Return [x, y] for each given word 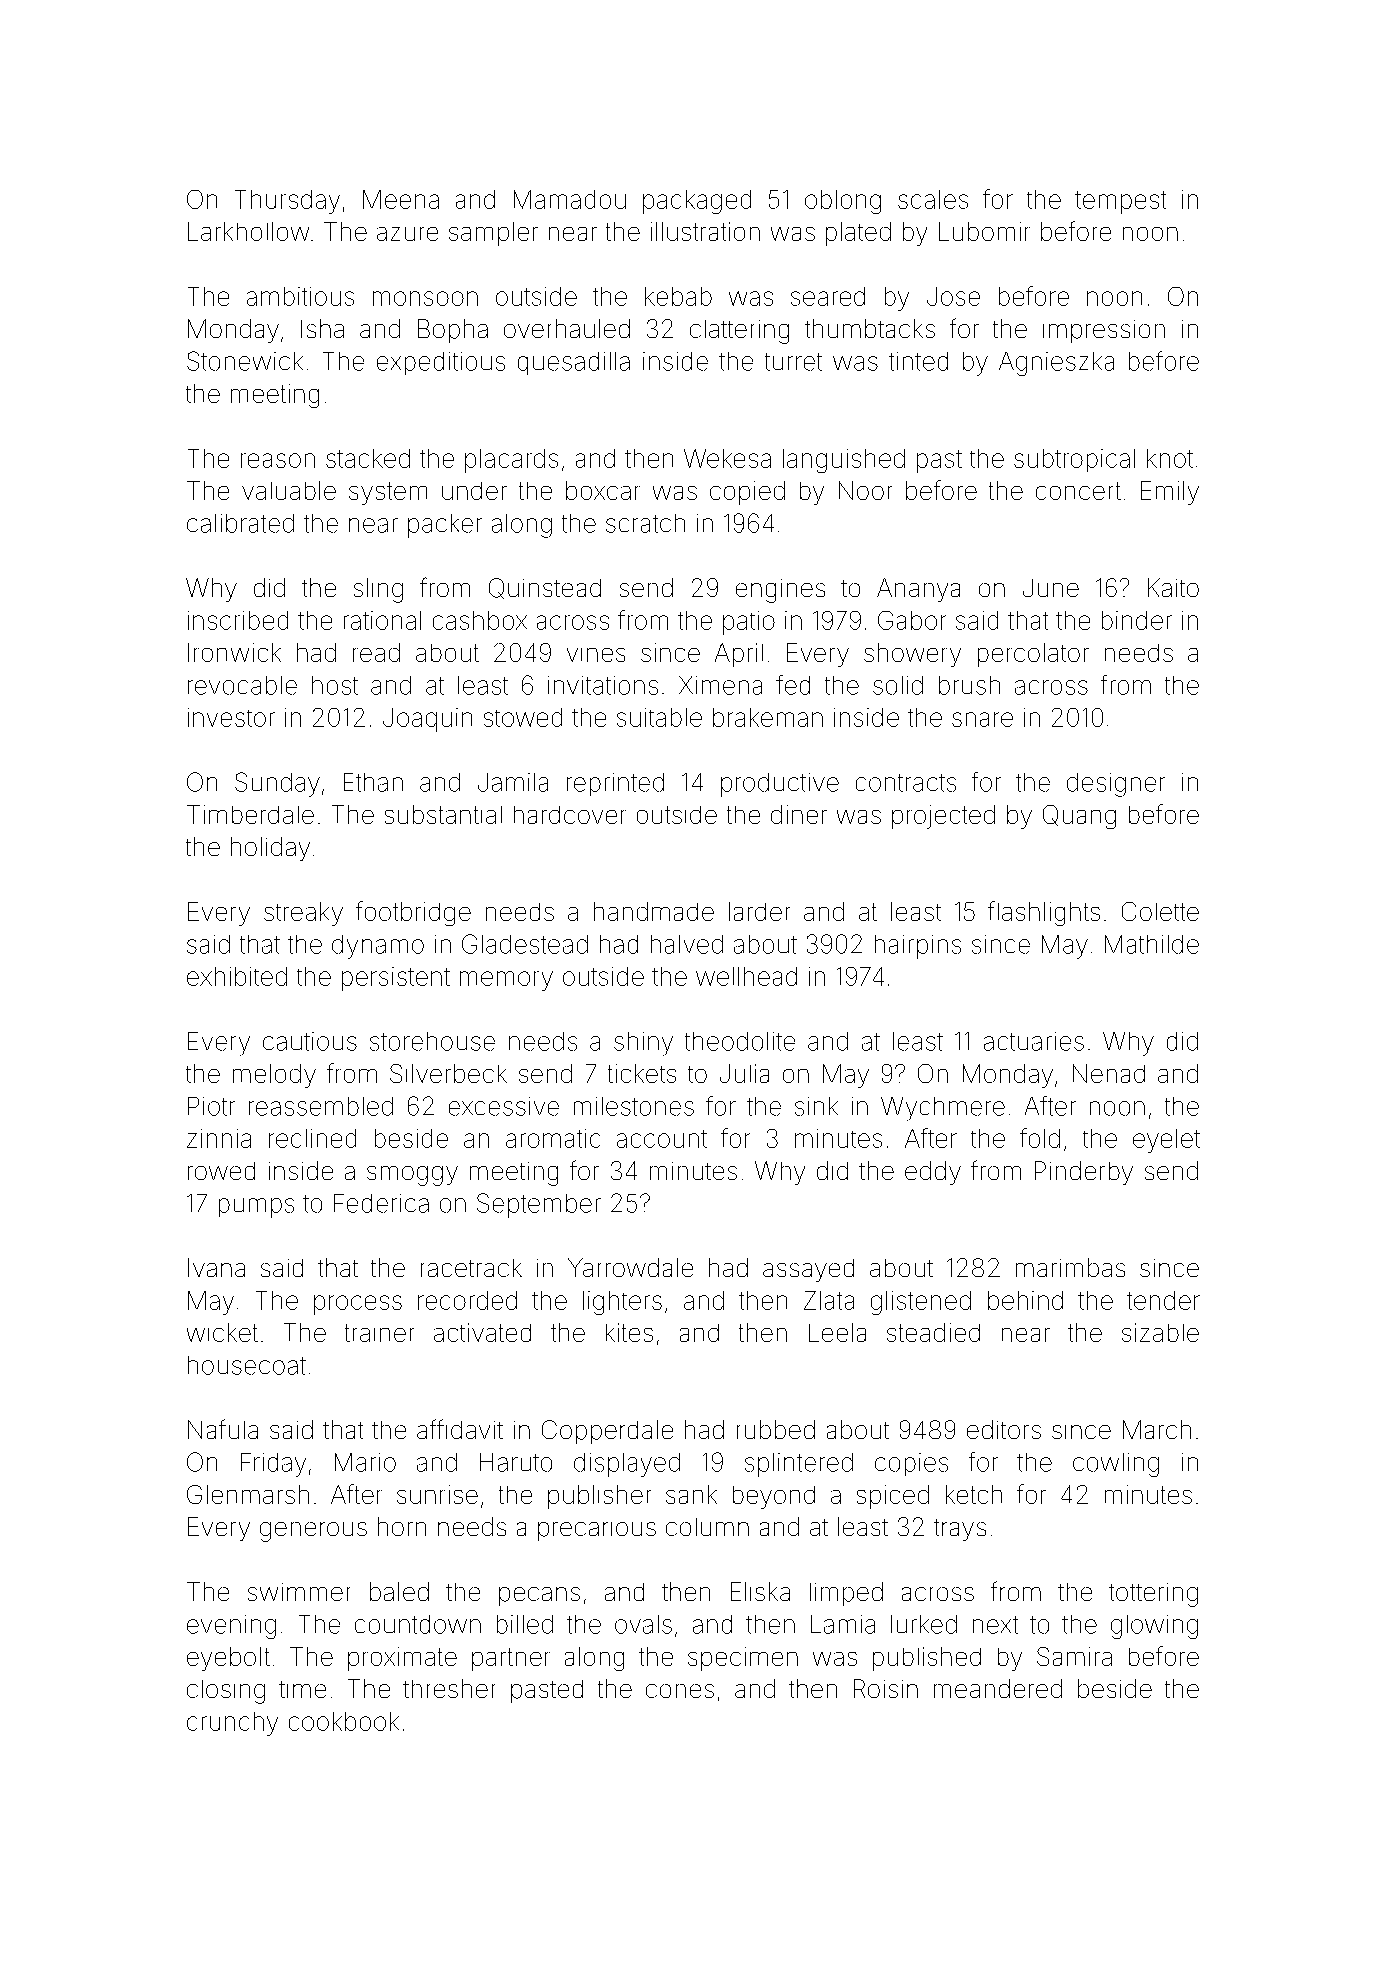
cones [680, 1691]
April [739, 655]
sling [378, 590]
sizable [1160, 1332]
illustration [705, 231]
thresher [449, 1688]
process [358, 1305]
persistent [396, 979]
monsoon [425, 298]
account [662, 1139]
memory [506, 981]
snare [982, 719]
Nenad [1109, 1073]
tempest [1120, 202]
